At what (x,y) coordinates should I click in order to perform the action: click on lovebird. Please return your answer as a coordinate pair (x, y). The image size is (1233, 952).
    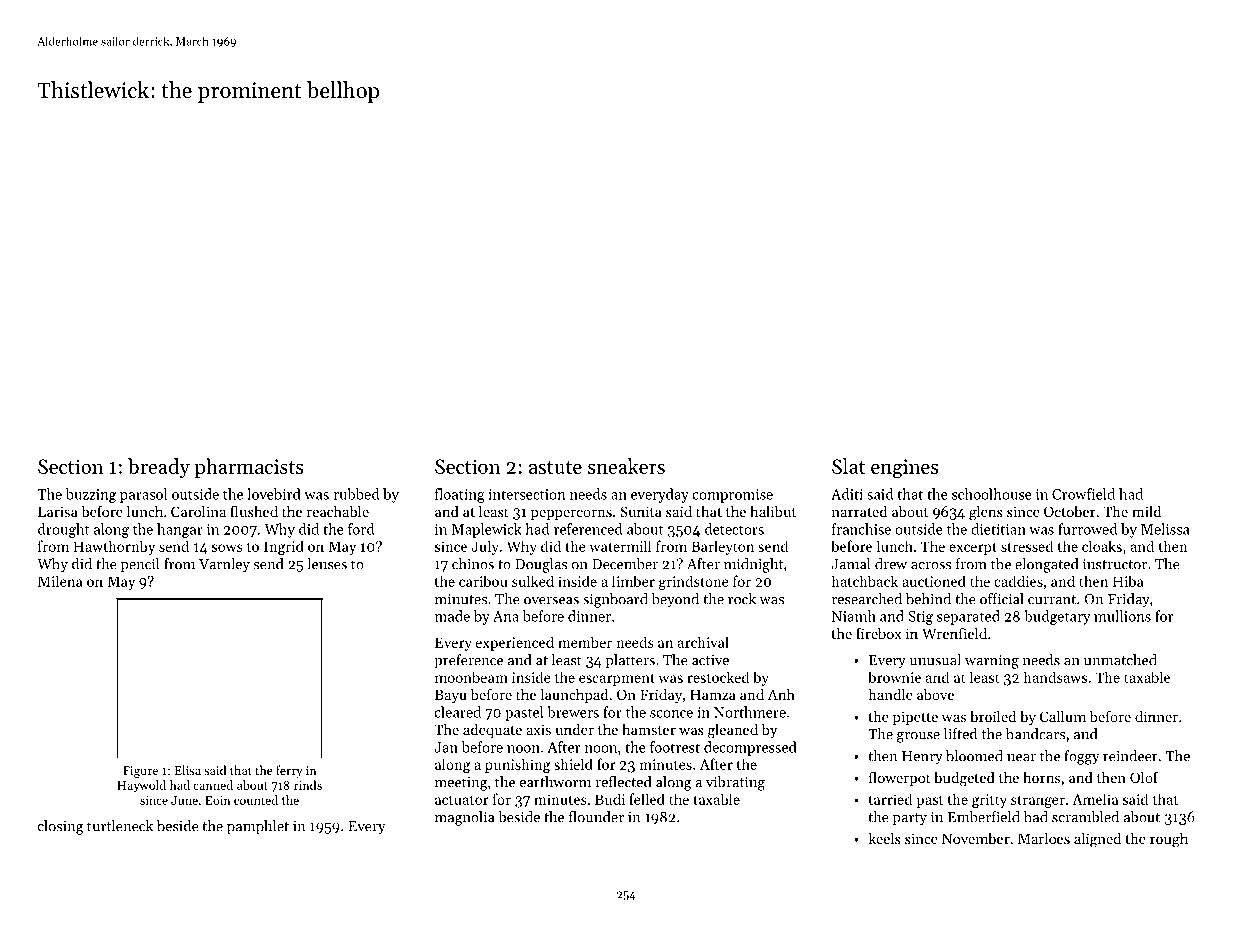
    Looking at the image, I should click on (274, 494).
